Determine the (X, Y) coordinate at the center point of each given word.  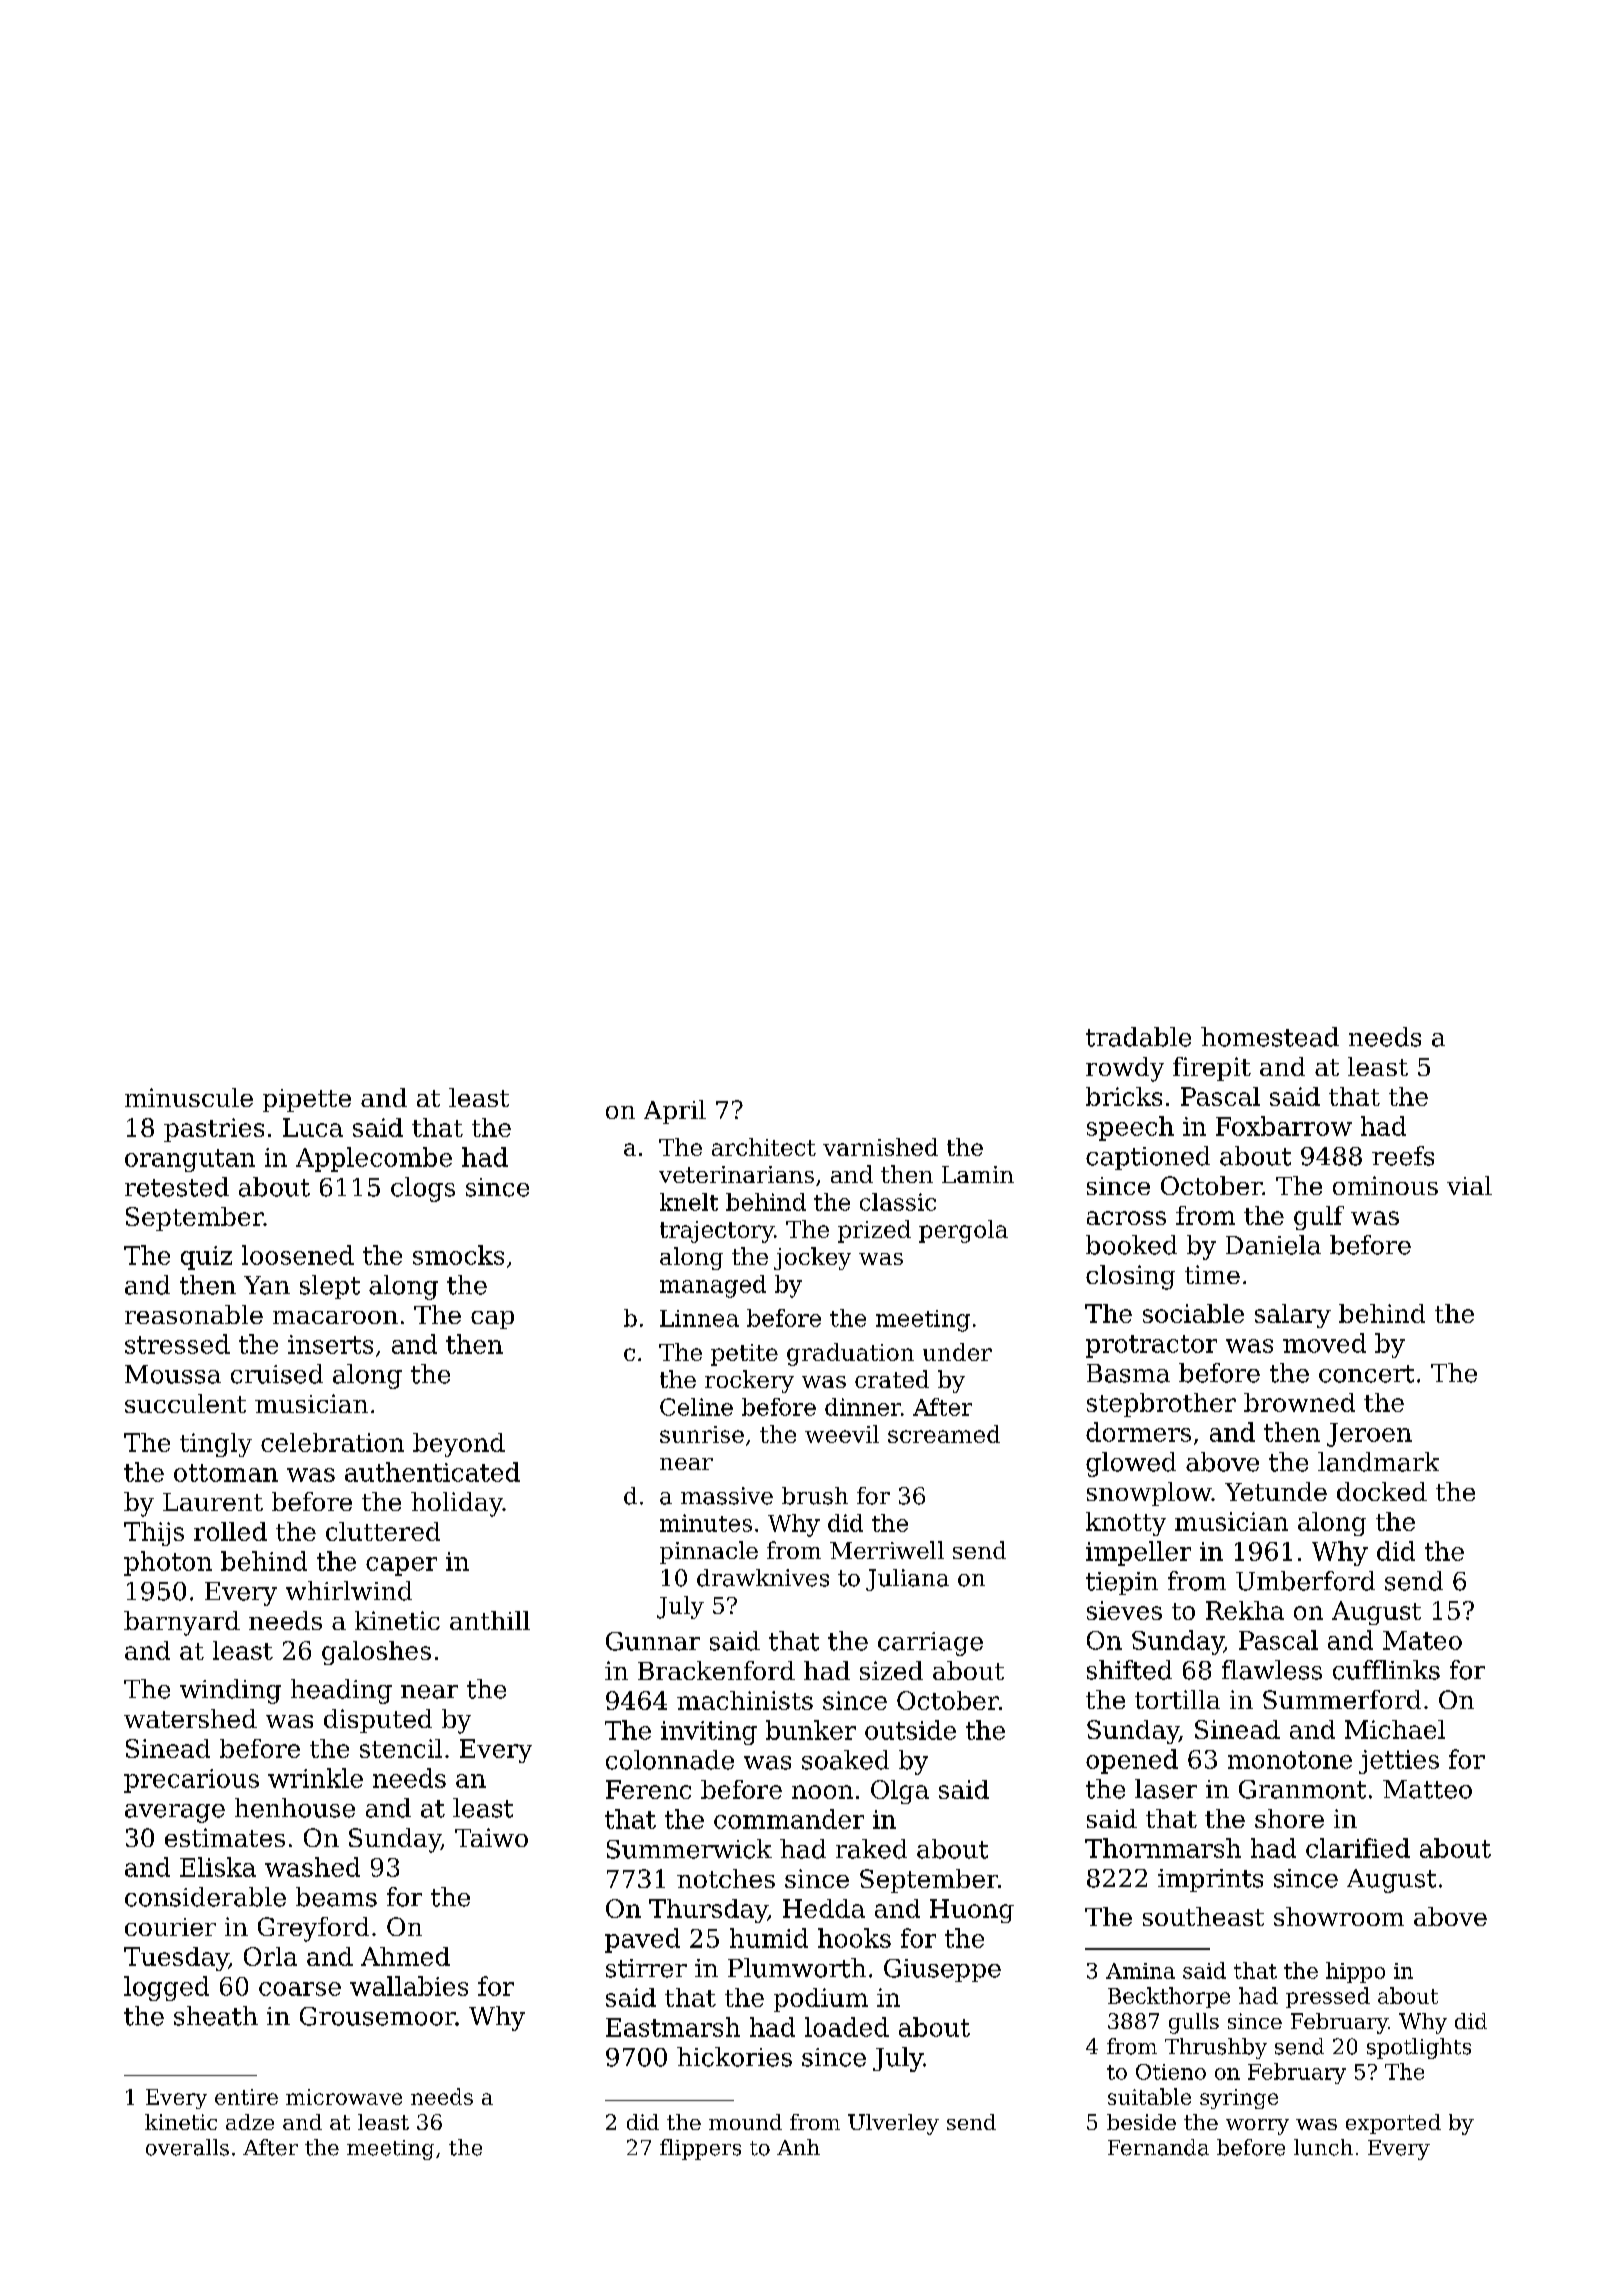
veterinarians (736, 1174)
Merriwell (887, 1550)
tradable (1138, 1037)
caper (401, 1566)
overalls (187, 2147)
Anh (798, 2147)
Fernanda (1158, 2147)
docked (1382, 1491)
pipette (307, 1100)
